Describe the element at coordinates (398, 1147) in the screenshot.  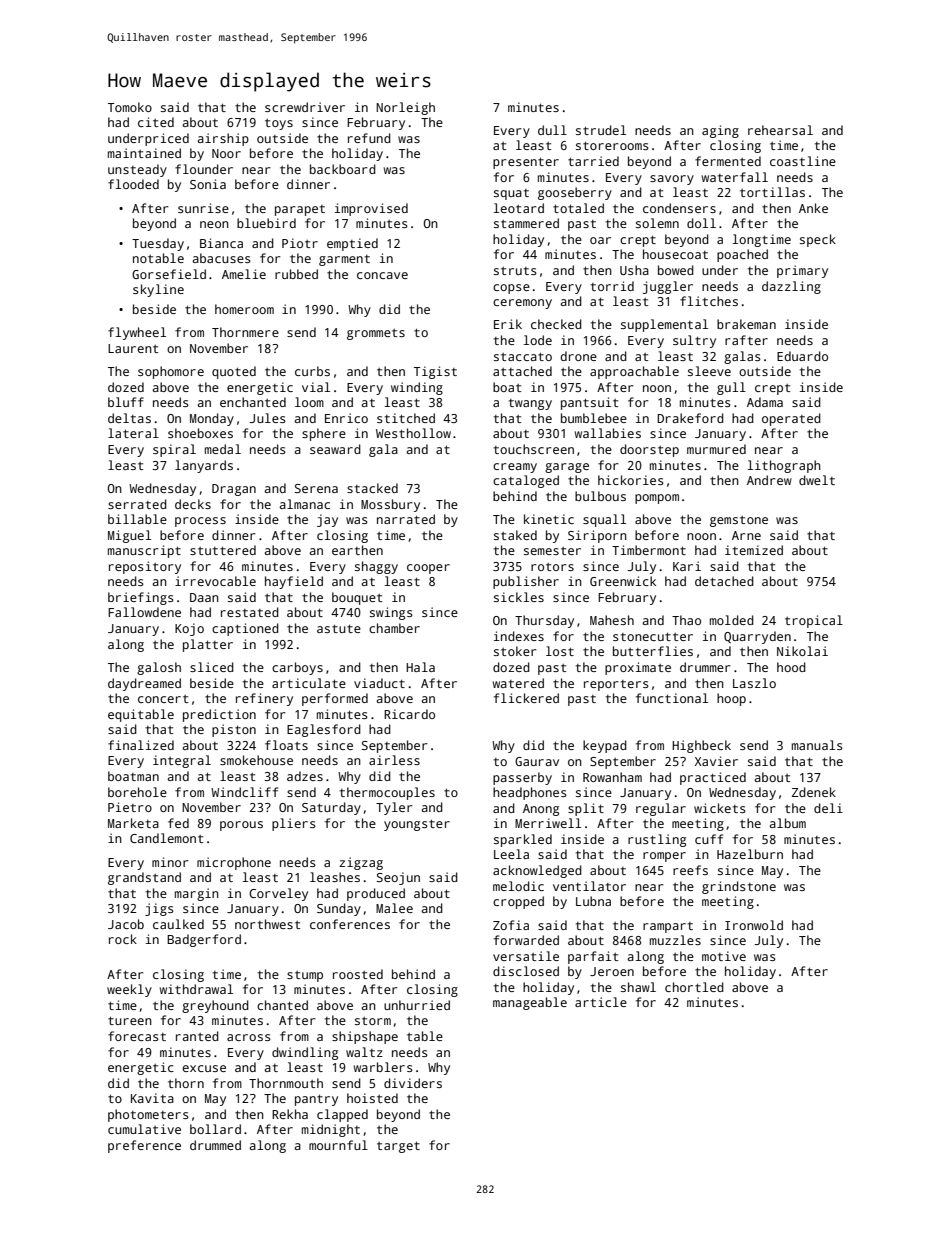
I see `target` at that location.
